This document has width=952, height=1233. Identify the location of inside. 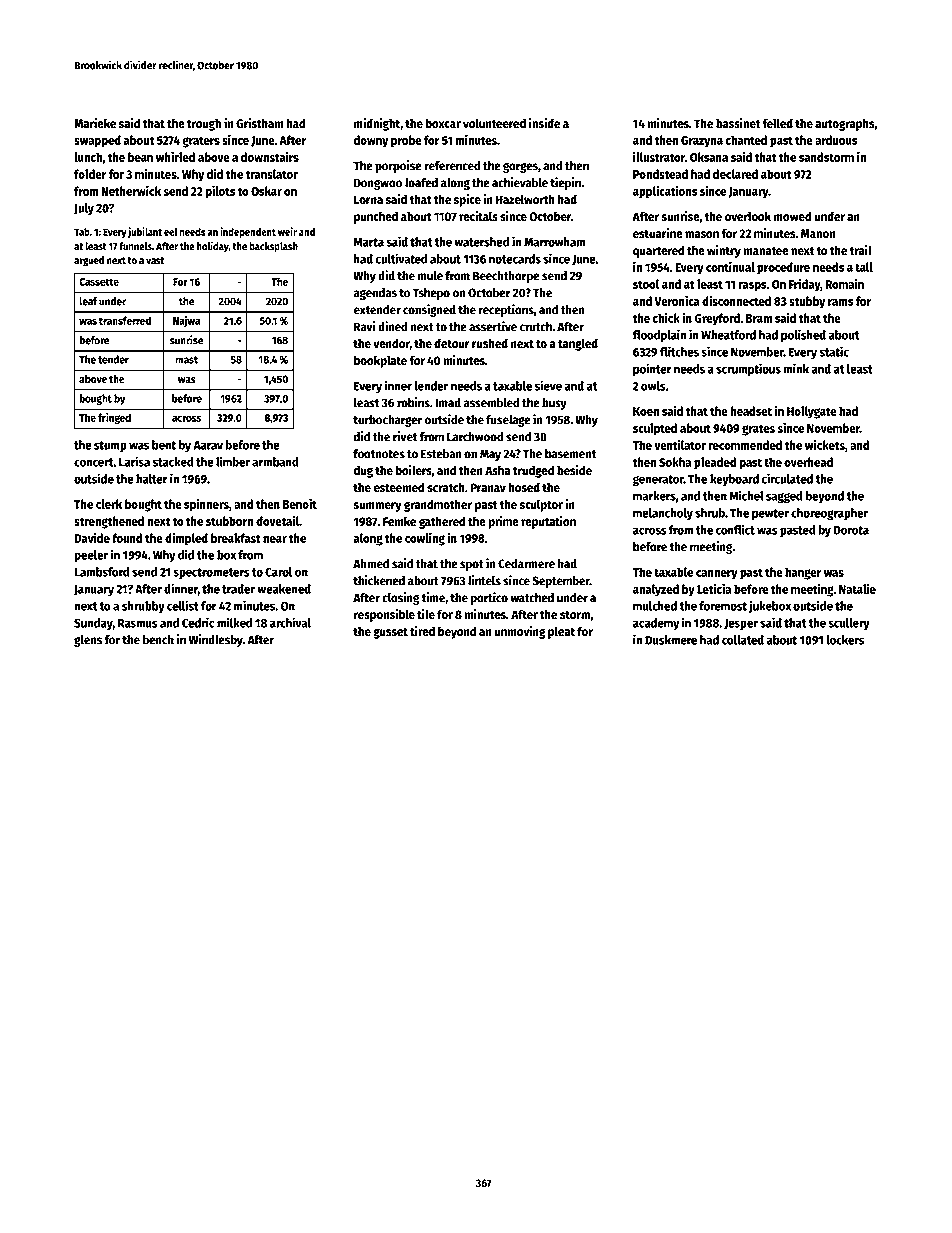
(544, 123).
